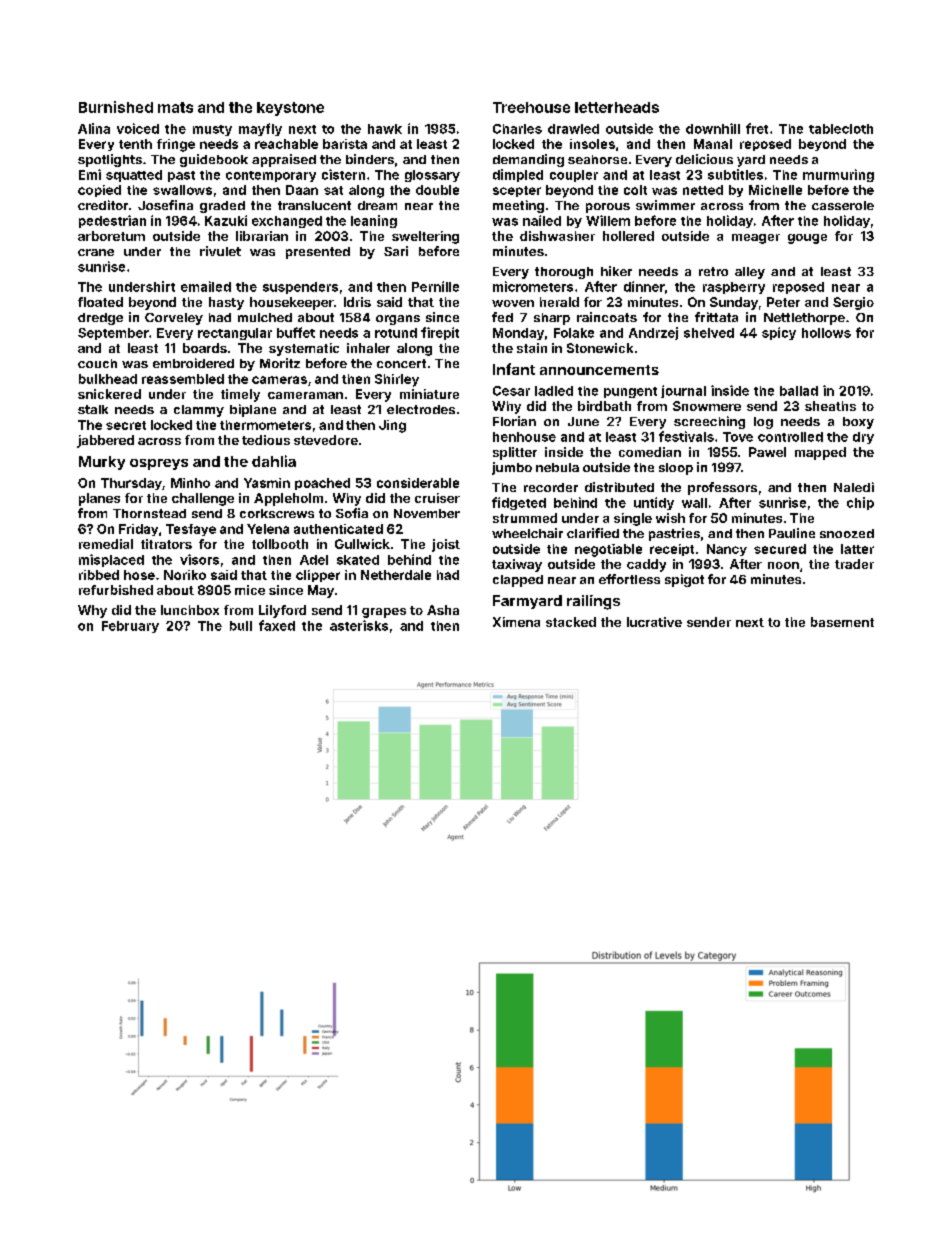  Describe the element at coordinates (551, 487) in the page. I see `recorder` at that location.
